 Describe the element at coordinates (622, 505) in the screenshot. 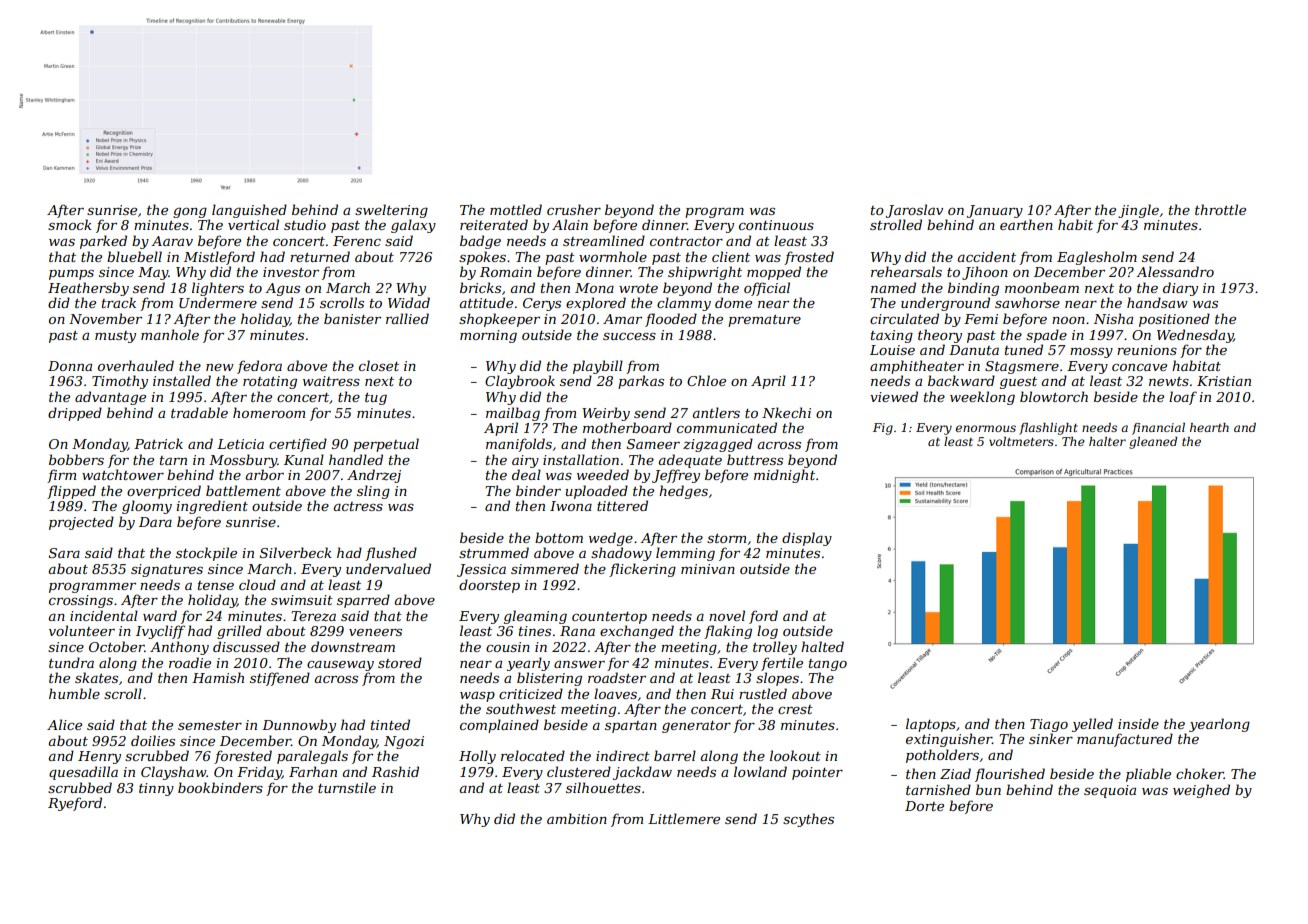

I see `tittered` at that location.
